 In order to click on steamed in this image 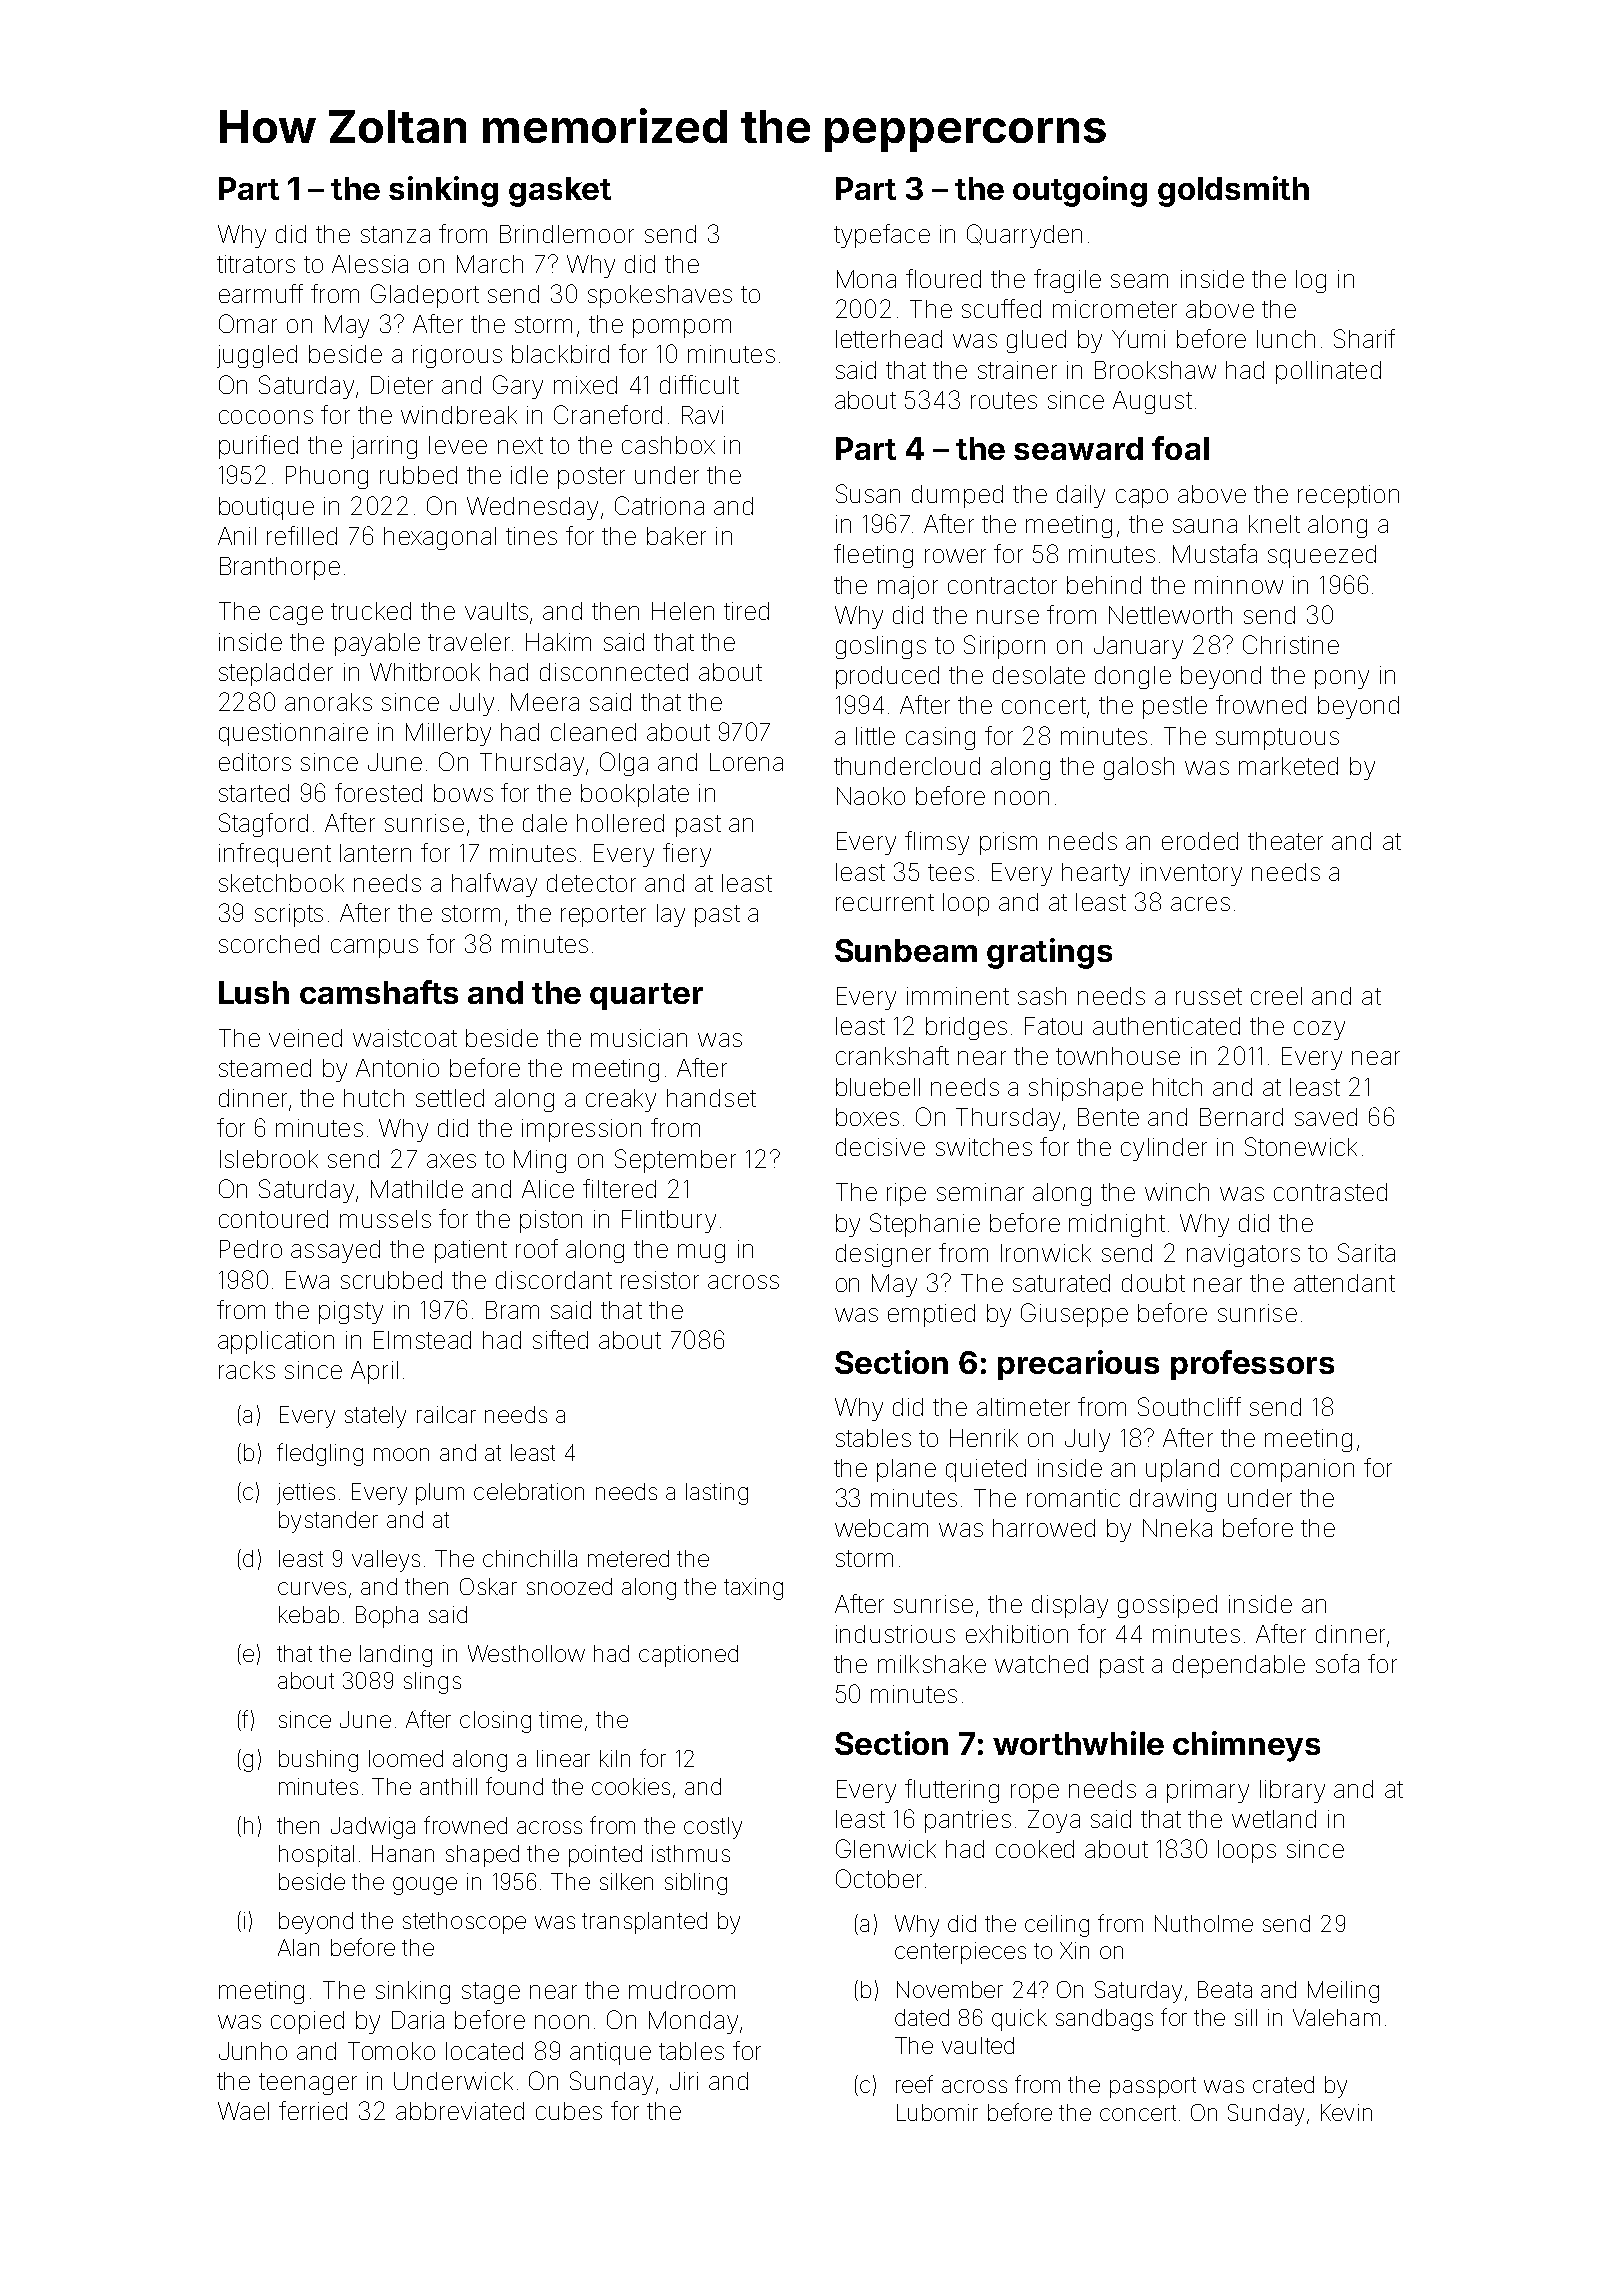, I will do `click(265, 1068)`.
